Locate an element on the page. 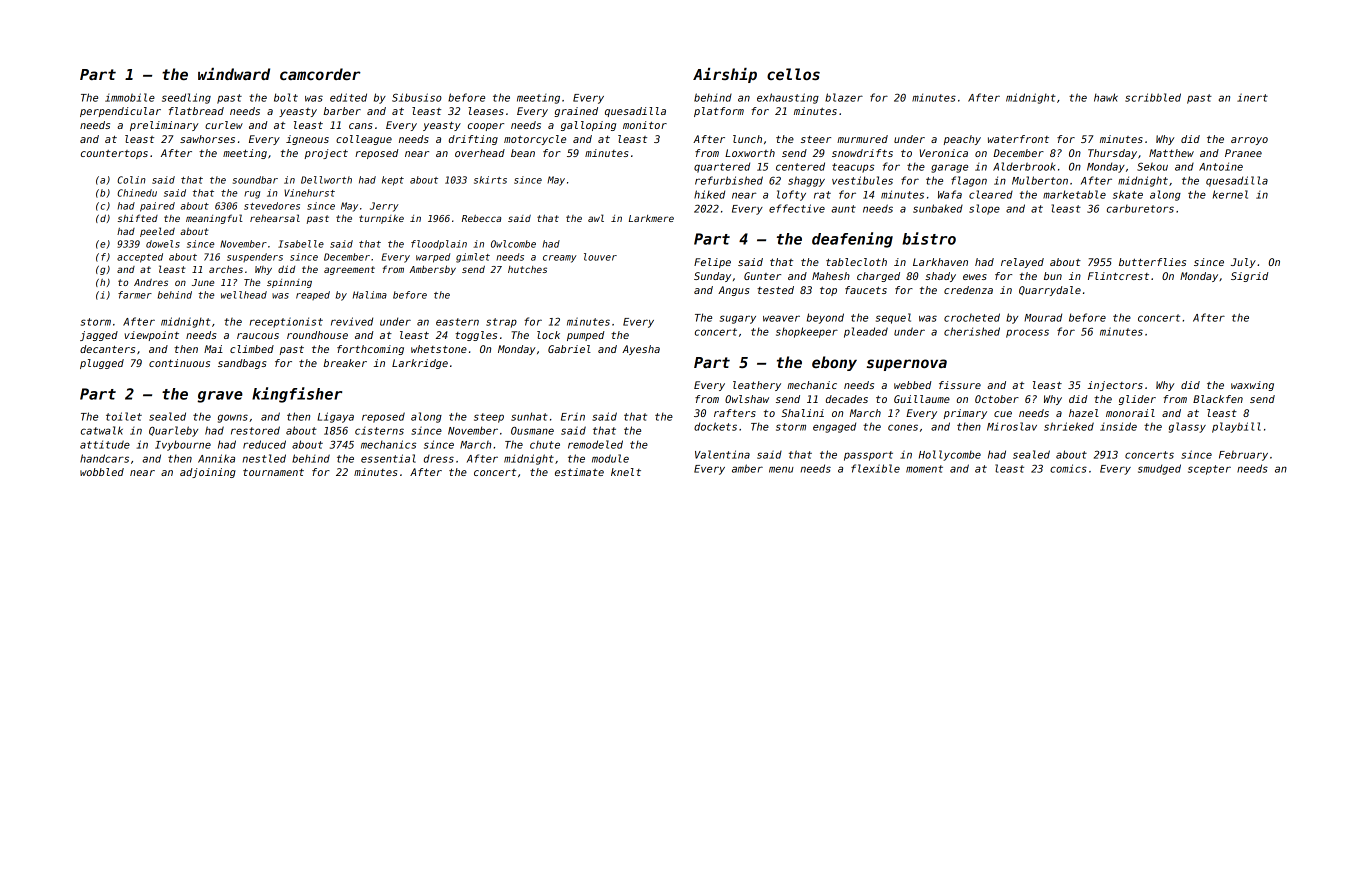  overhead is located at coordinates (480, 153).
